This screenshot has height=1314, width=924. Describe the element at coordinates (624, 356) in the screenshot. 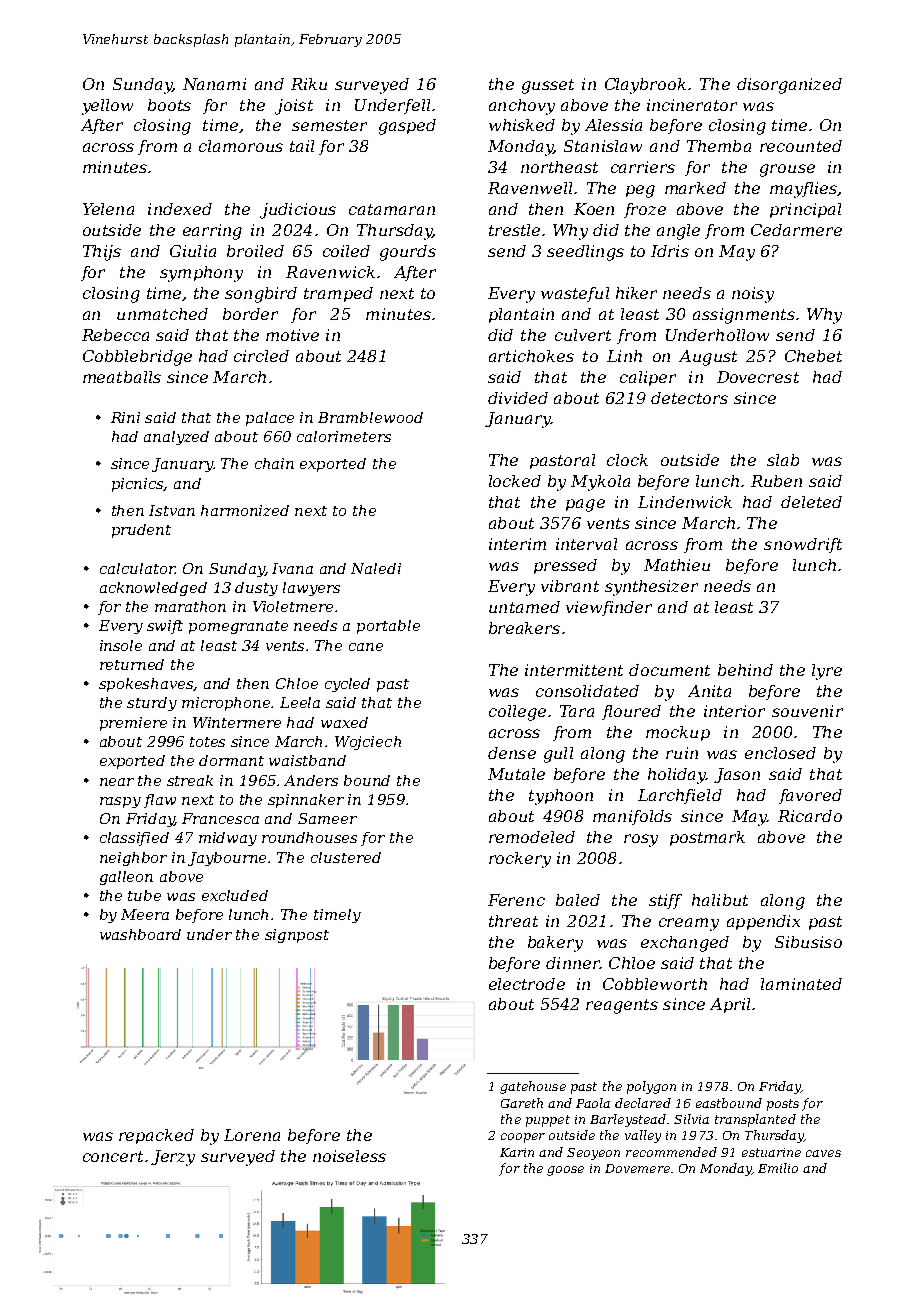

I see `Linh` at that location.
